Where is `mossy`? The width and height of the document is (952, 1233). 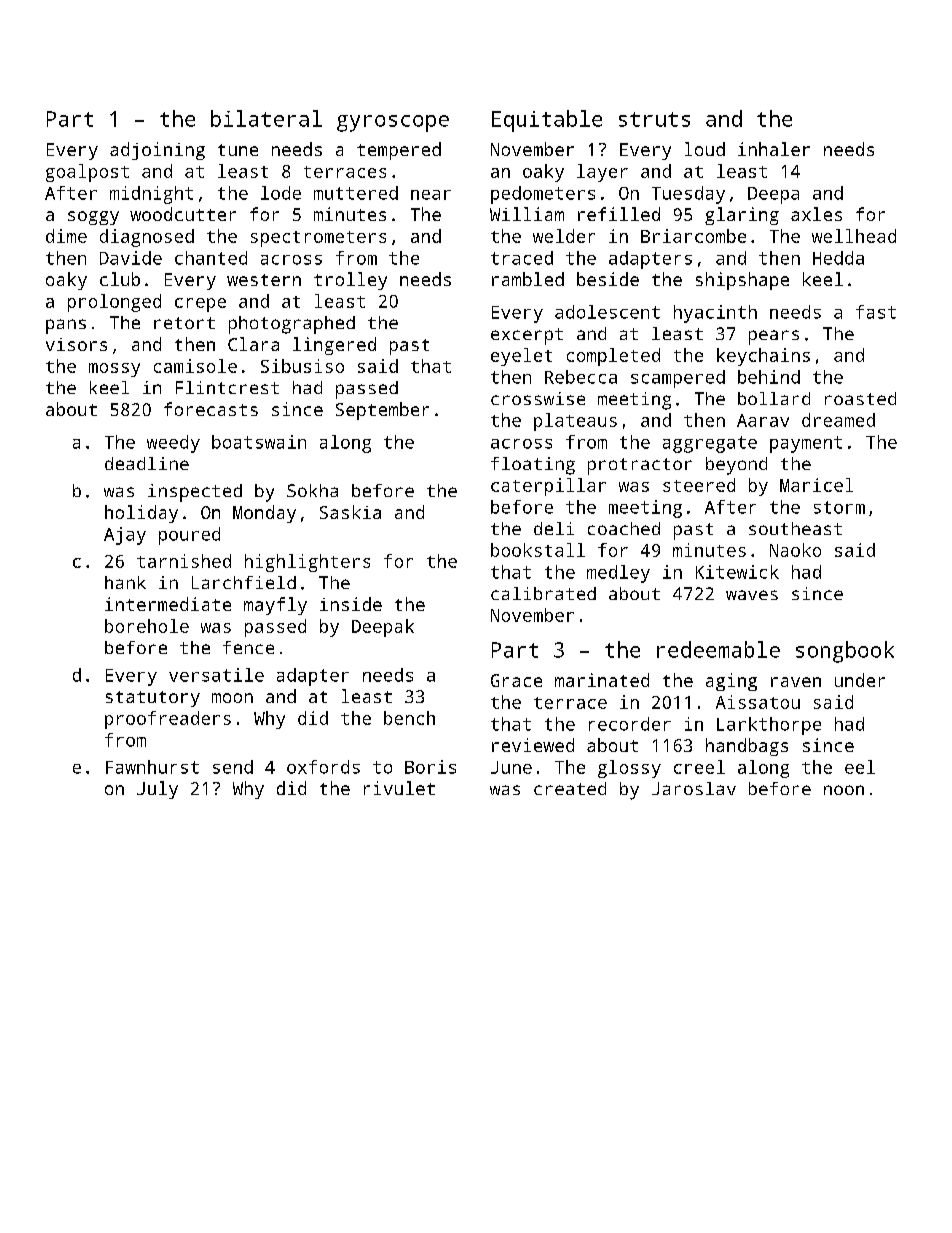 mossy is located at coordinates (114, 370).
